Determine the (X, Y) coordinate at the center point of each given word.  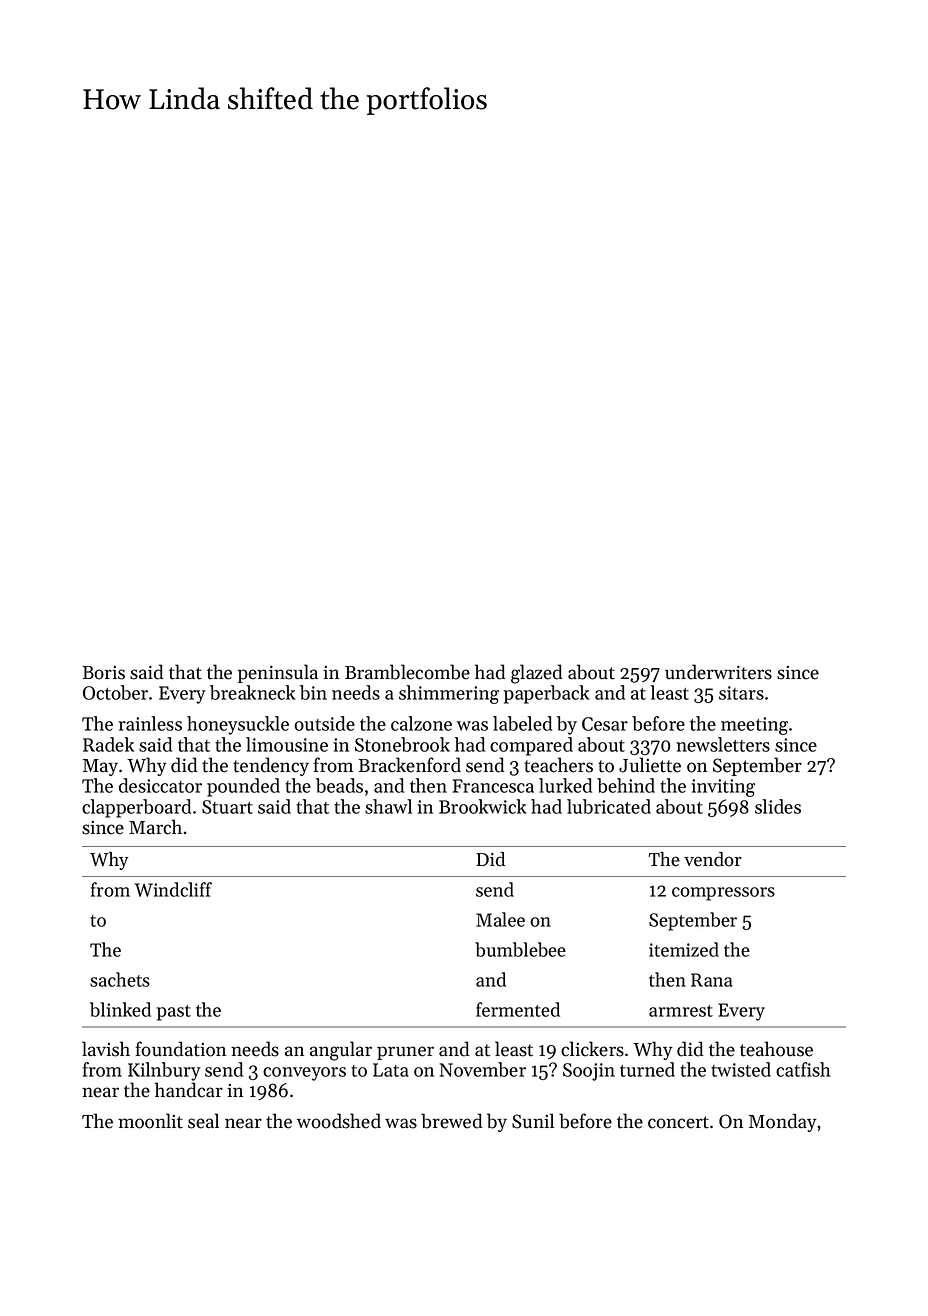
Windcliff (173, 889)
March (155, 827)
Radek (108, 744)
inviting (723, 788)
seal (203, 1121)
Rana (711, 980)
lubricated (609, 806)
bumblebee (520, 949)
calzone (421, 723)
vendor (713, 859)
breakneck (252, 692)
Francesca (493, 786)
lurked (565, 785)
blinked (120, 1009)
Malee (500, 919)
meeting (754, 726)
